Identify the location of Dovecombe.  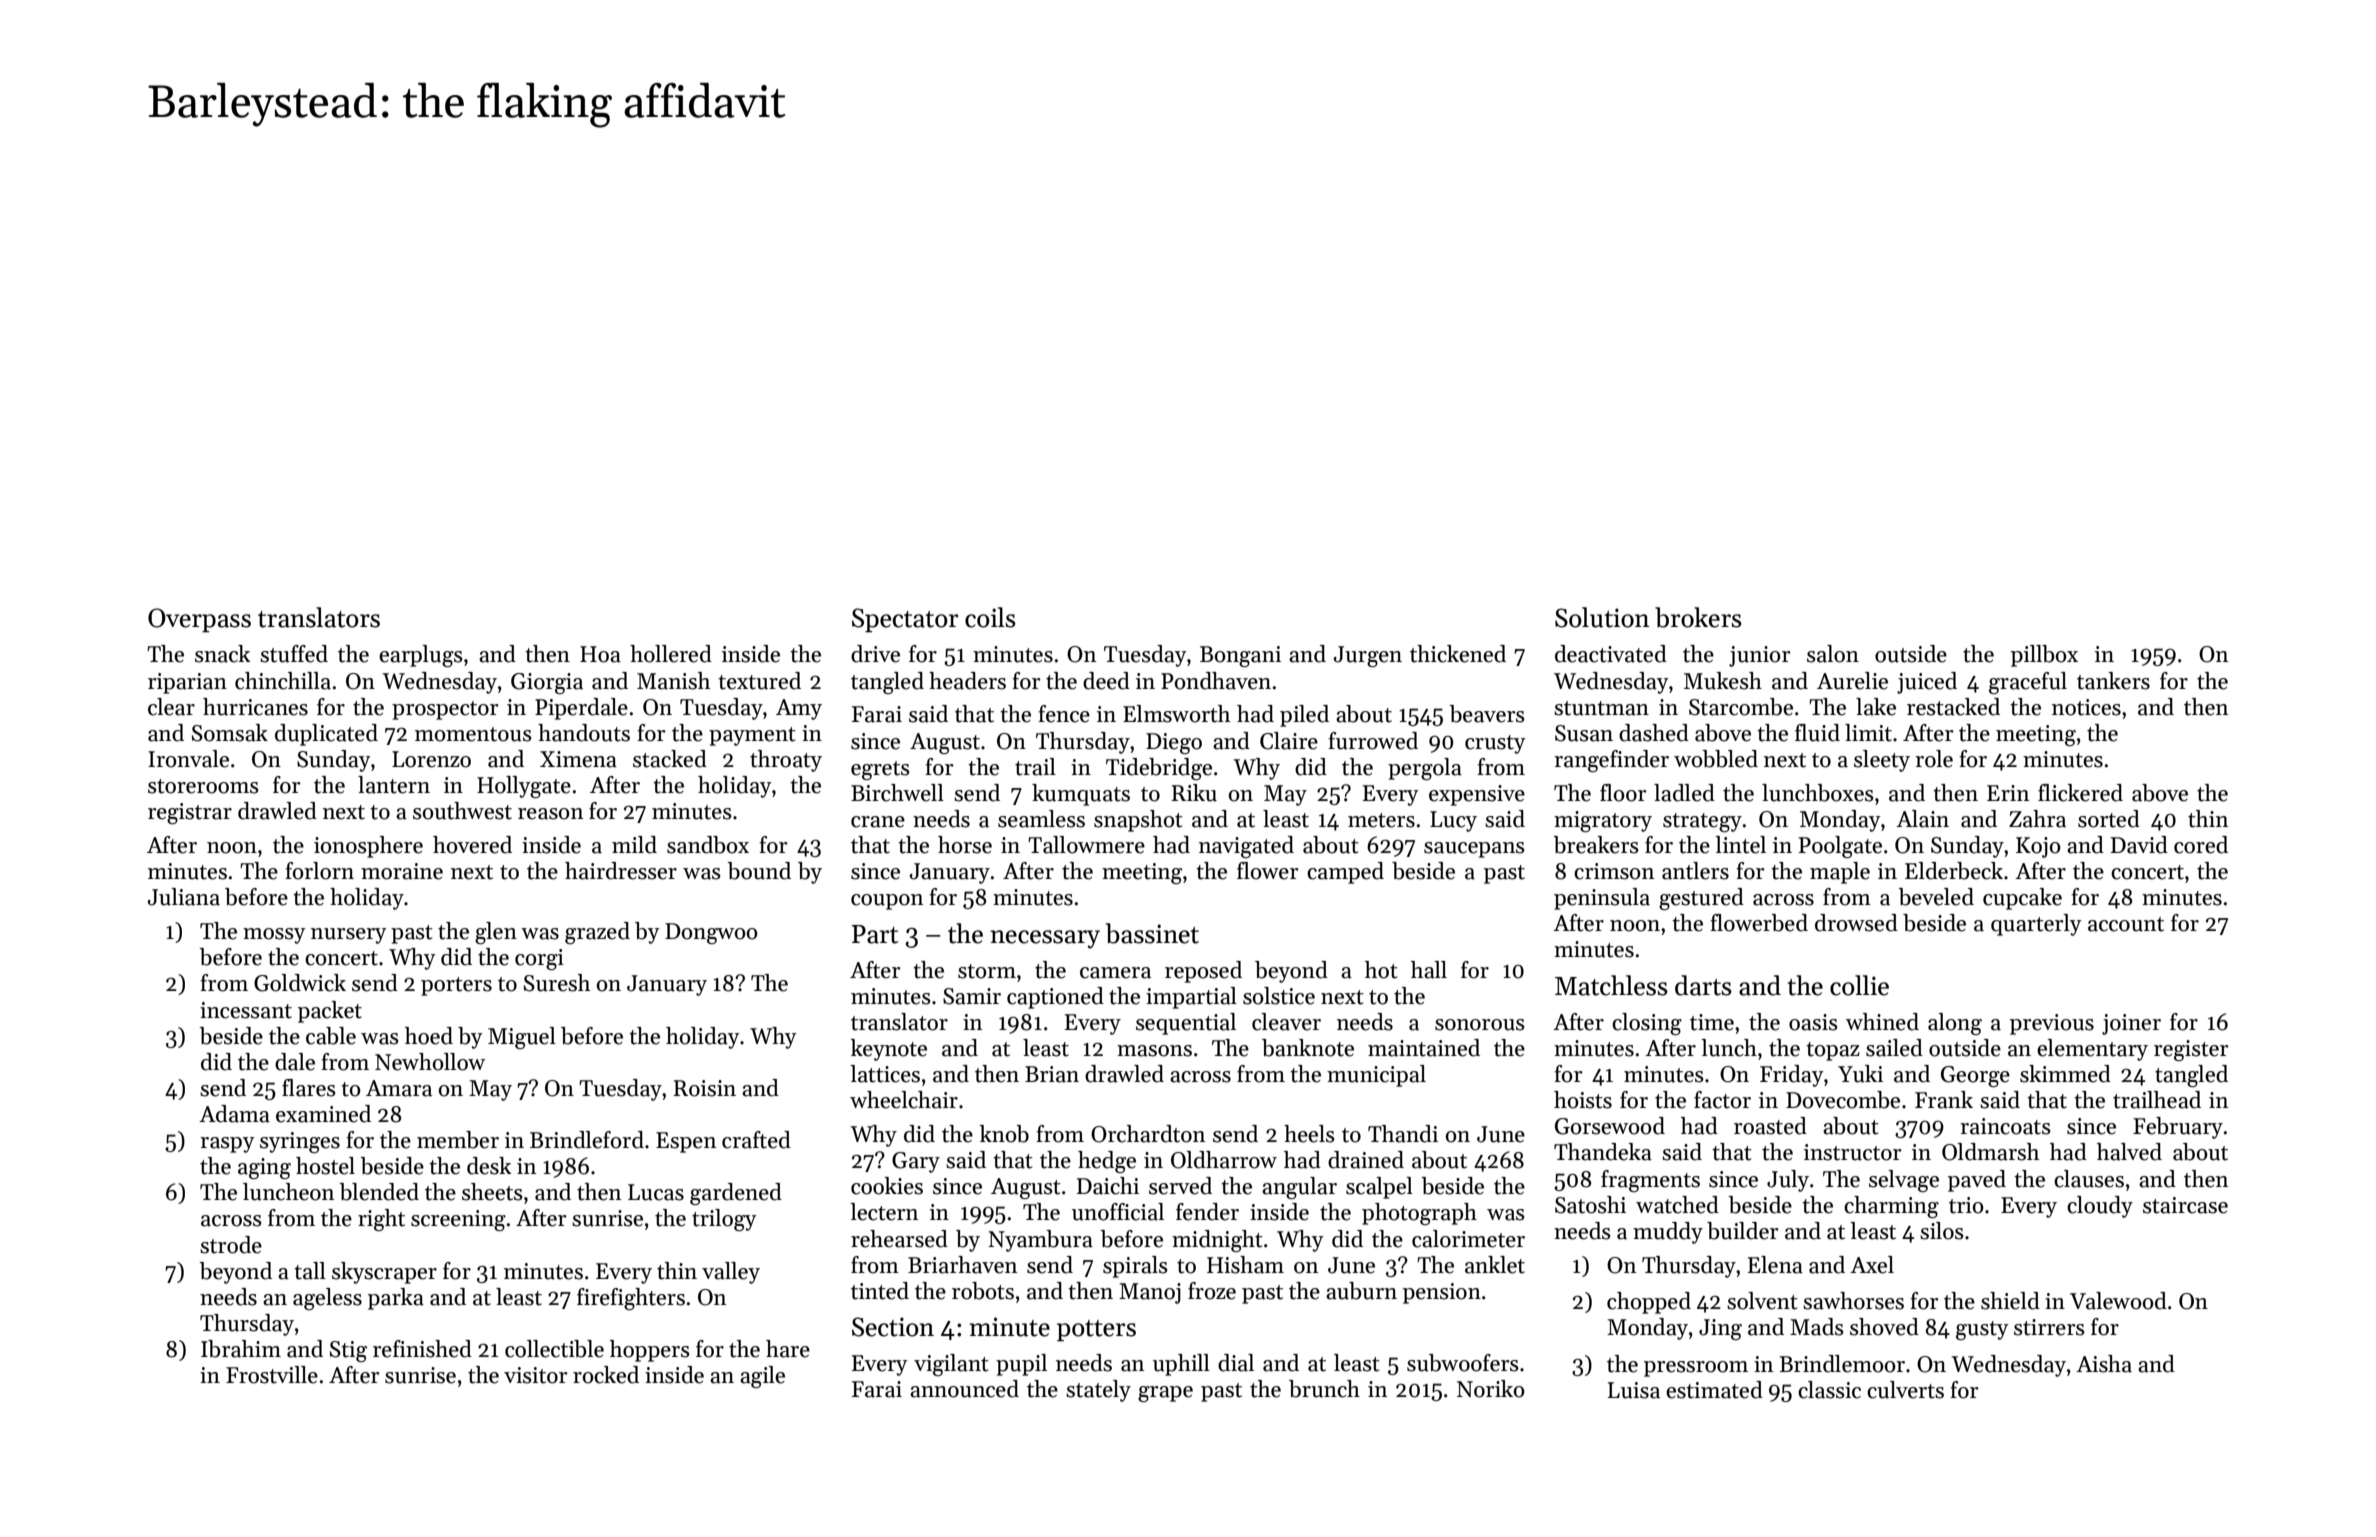
(1843, 1100).
